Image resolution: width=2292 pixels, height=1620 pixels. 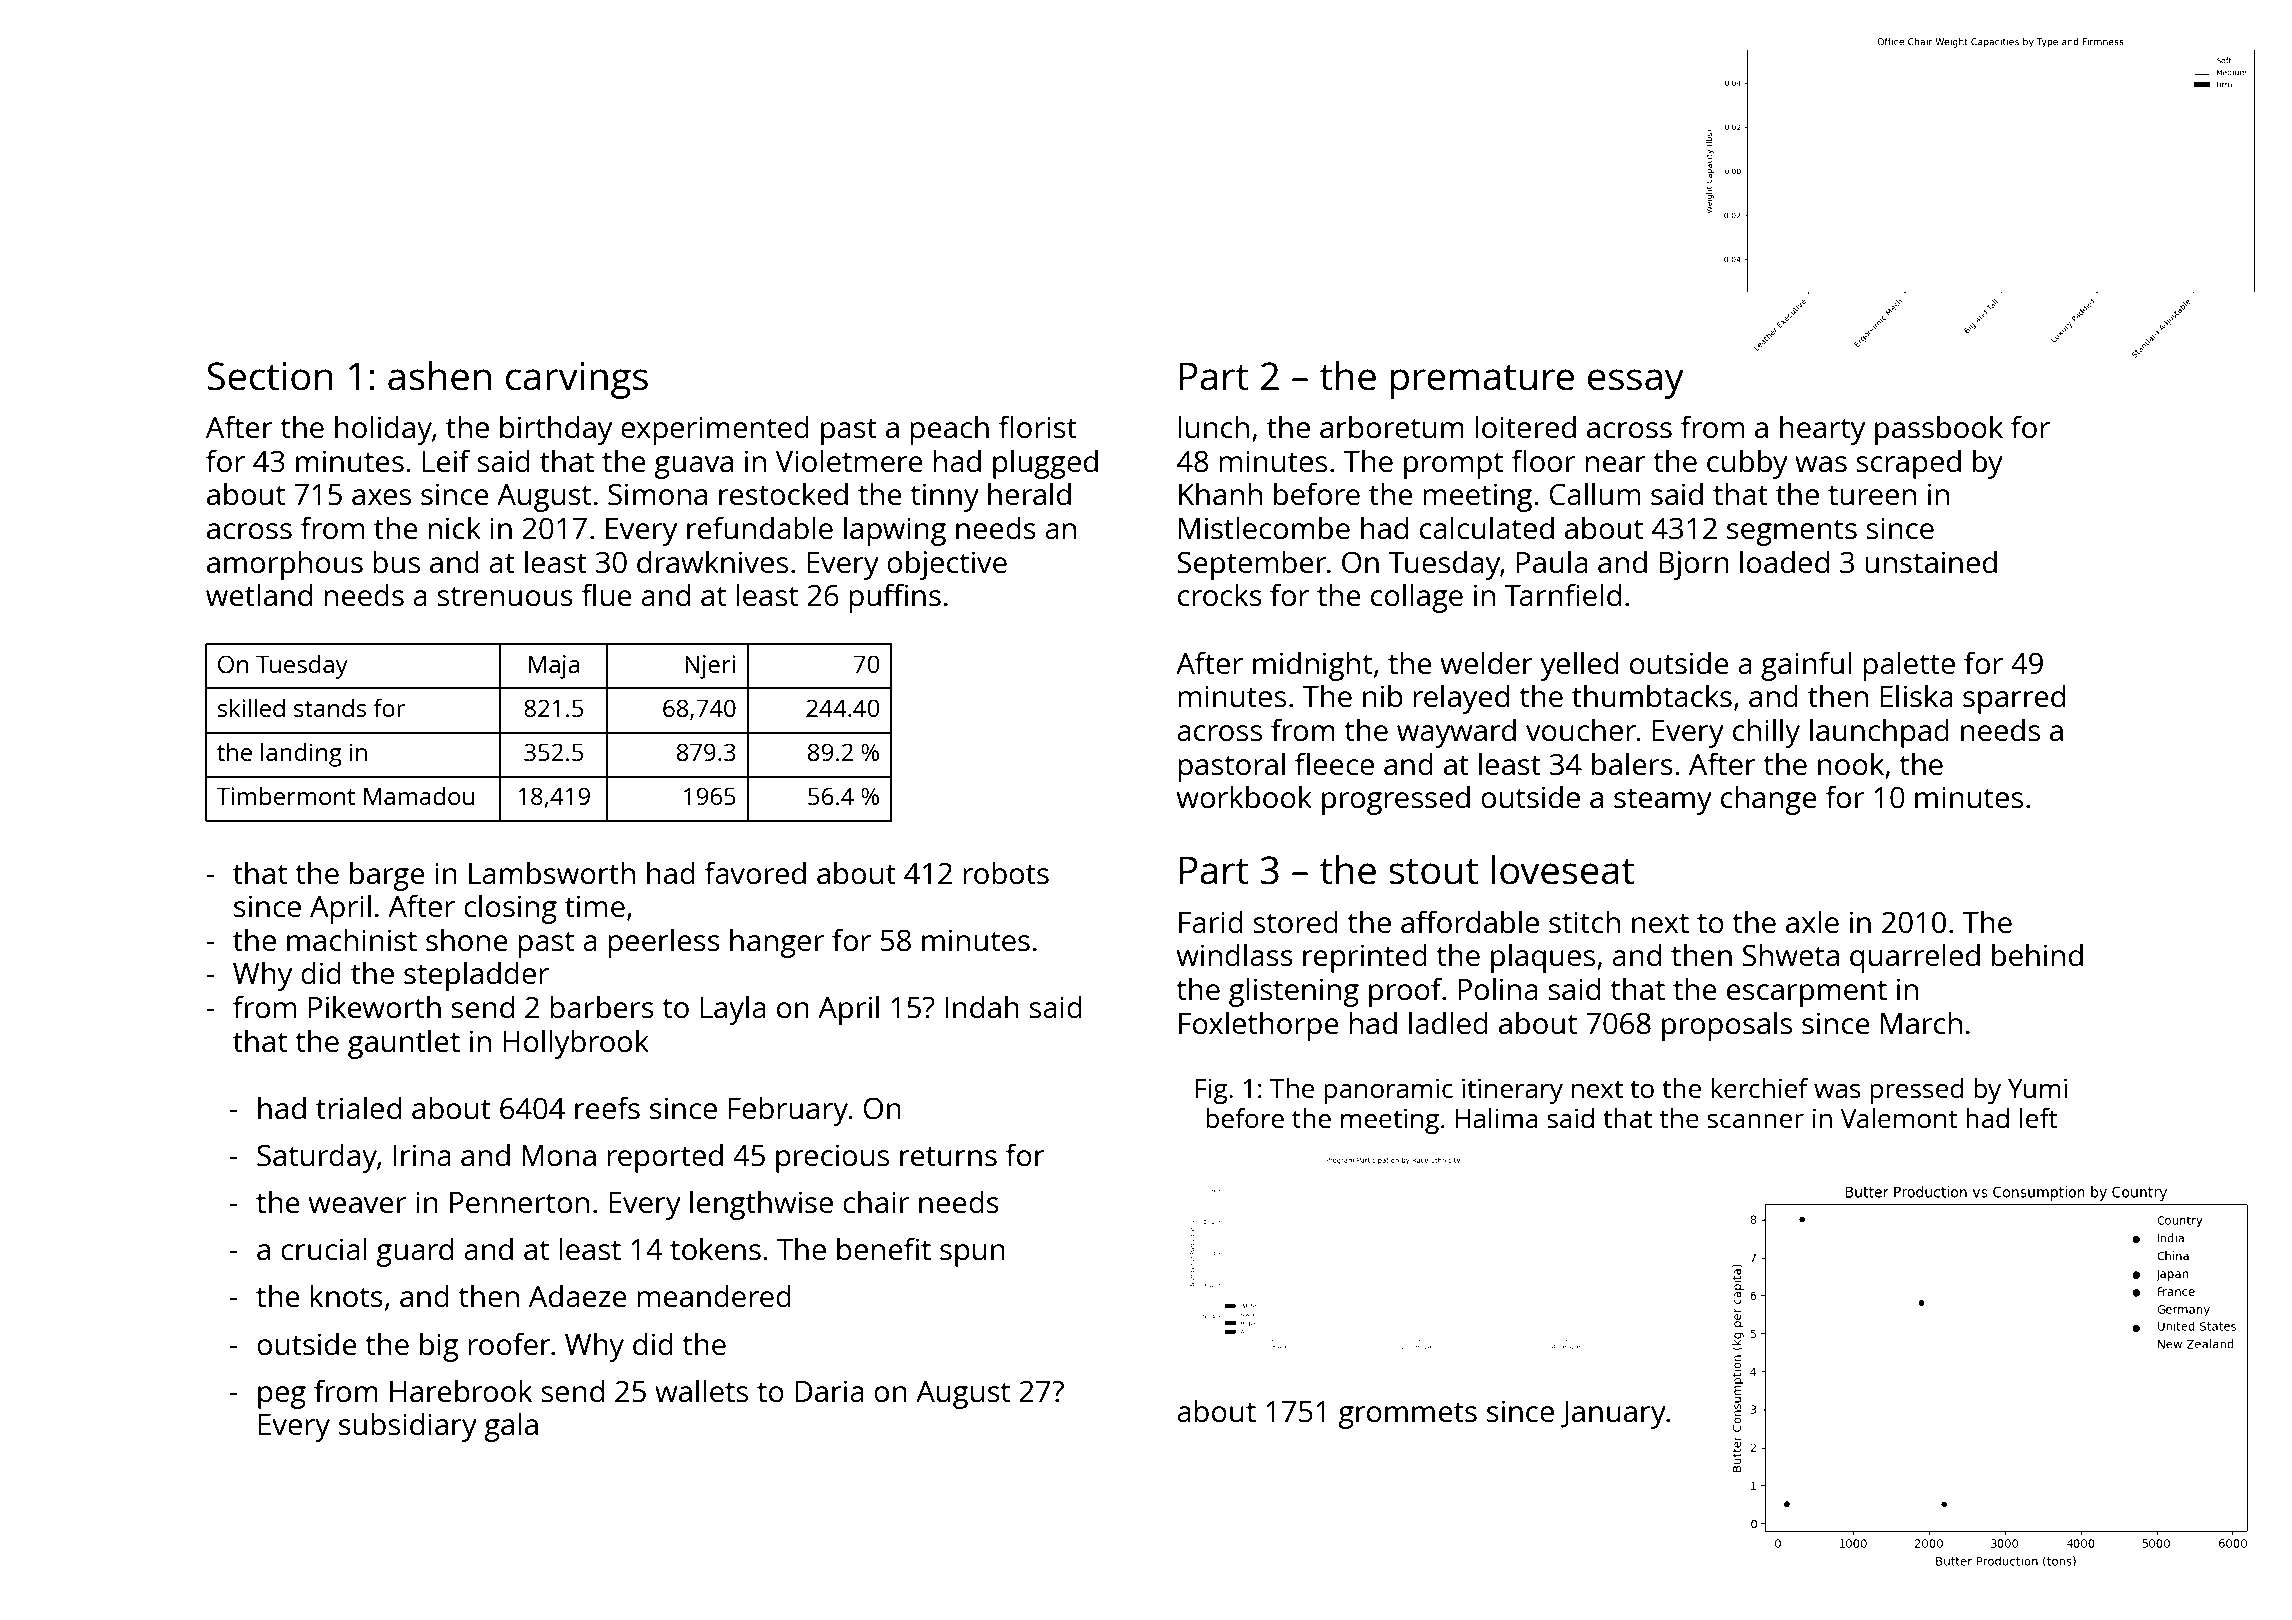 I want to click on left, so click(x=2038, y=1118).
